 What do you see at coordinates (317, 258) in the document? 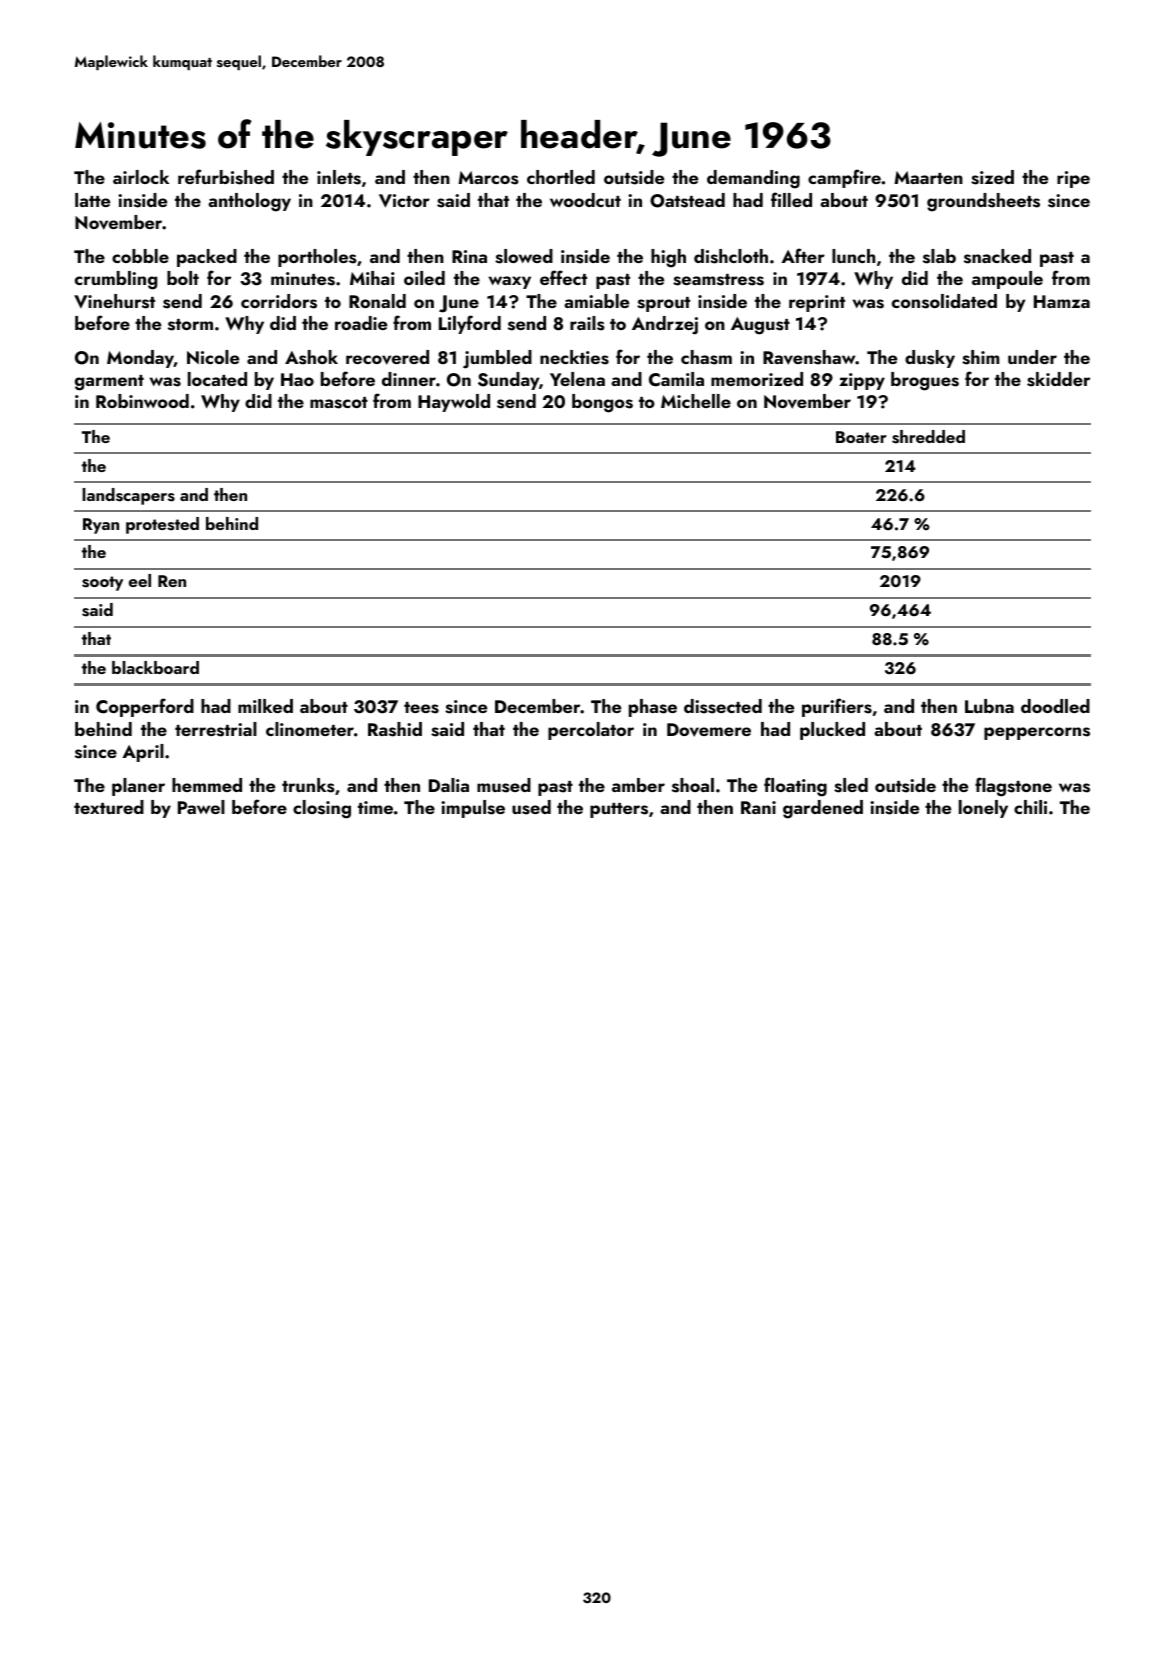
I see `portholes` at bounding box center [317, 258].
